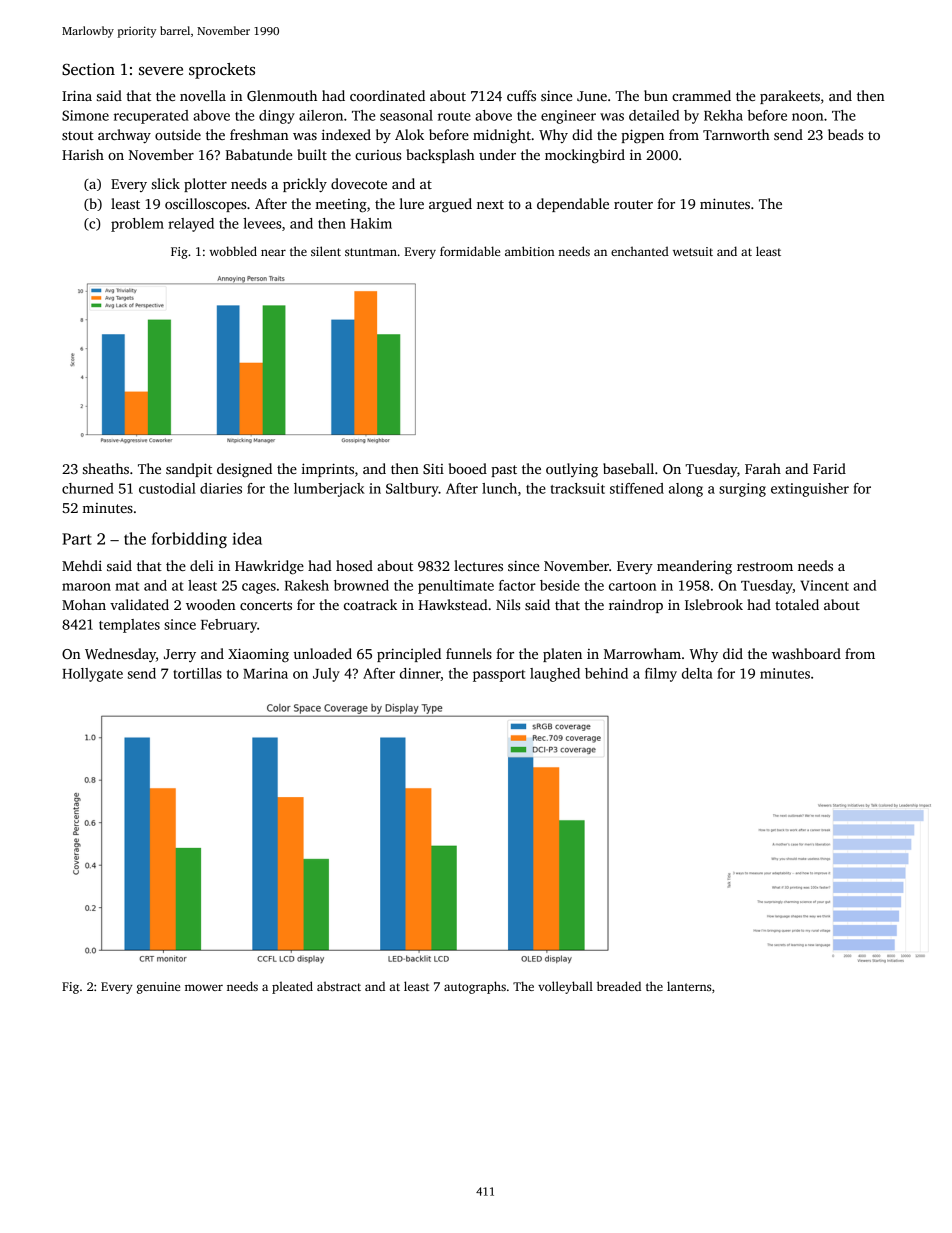 The height and width of the screenshot is (1233, 952). What do you see at coordinates (433, 468) in the screenshot?
I see `Siti` at bounding box center [433, 468].
